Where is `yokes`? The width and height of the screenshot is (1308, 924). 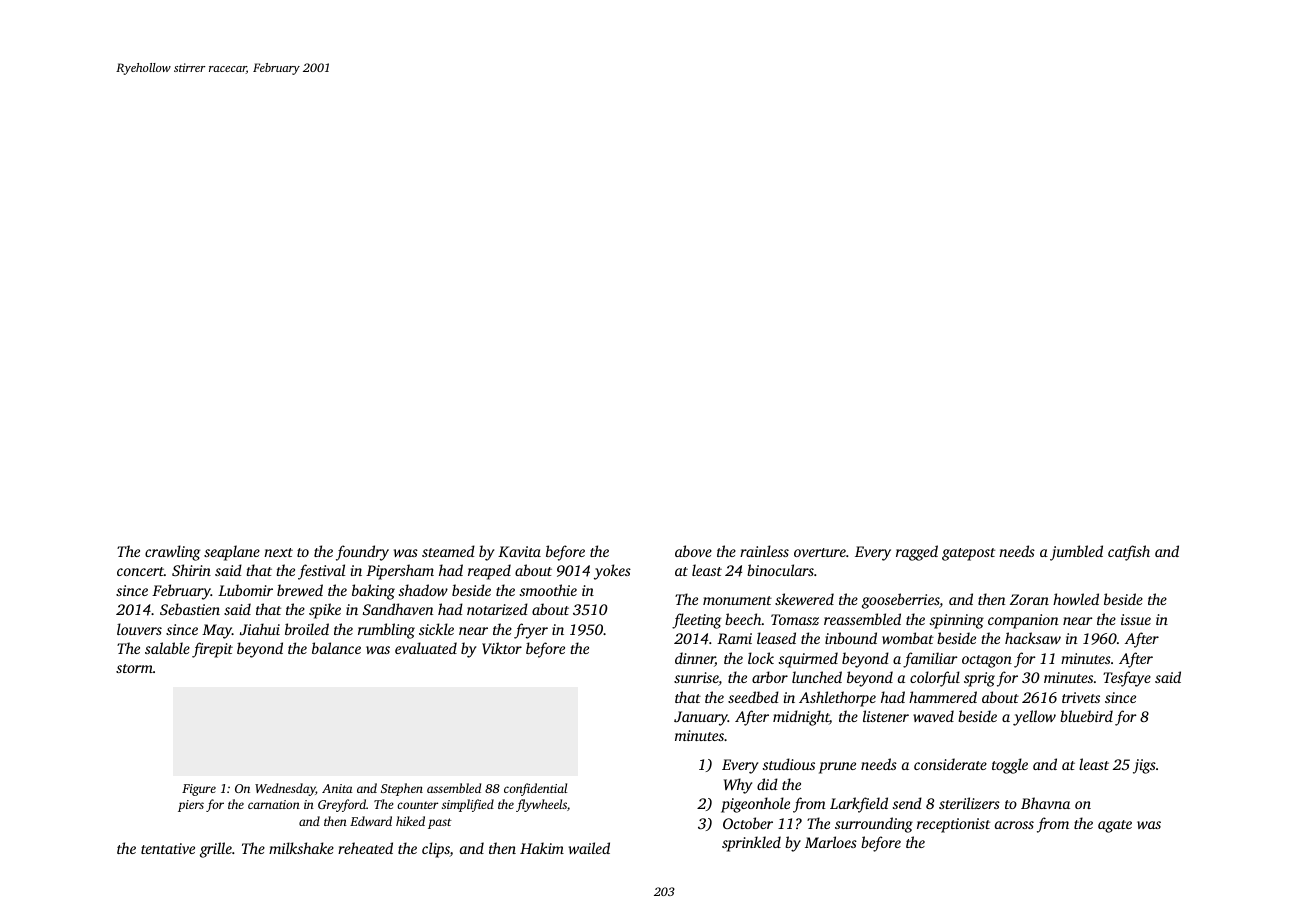 yokes is located at coordinates (612, 572).
